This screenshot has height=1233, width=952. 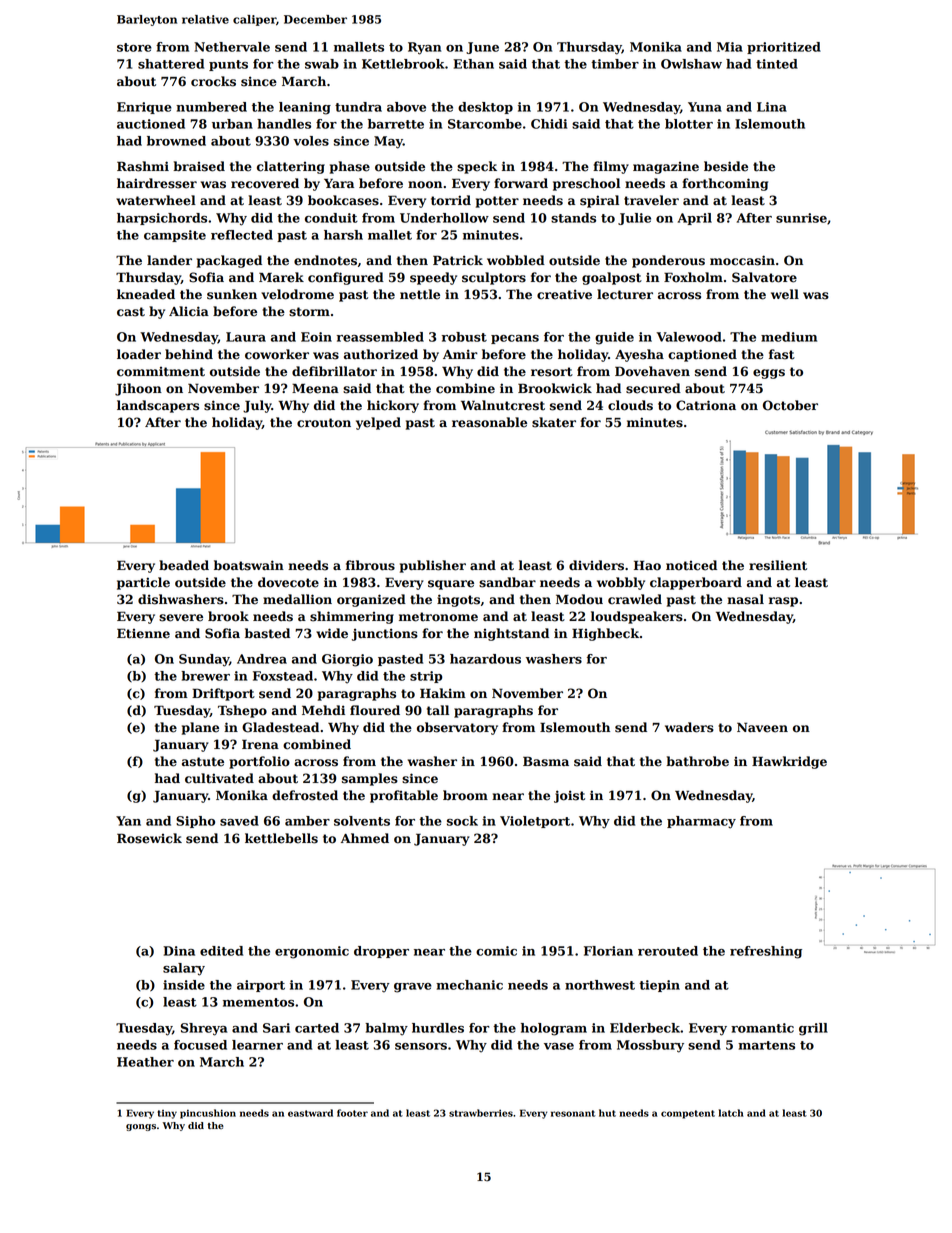 I want to click on Meena, so click(x=315, y=388).
